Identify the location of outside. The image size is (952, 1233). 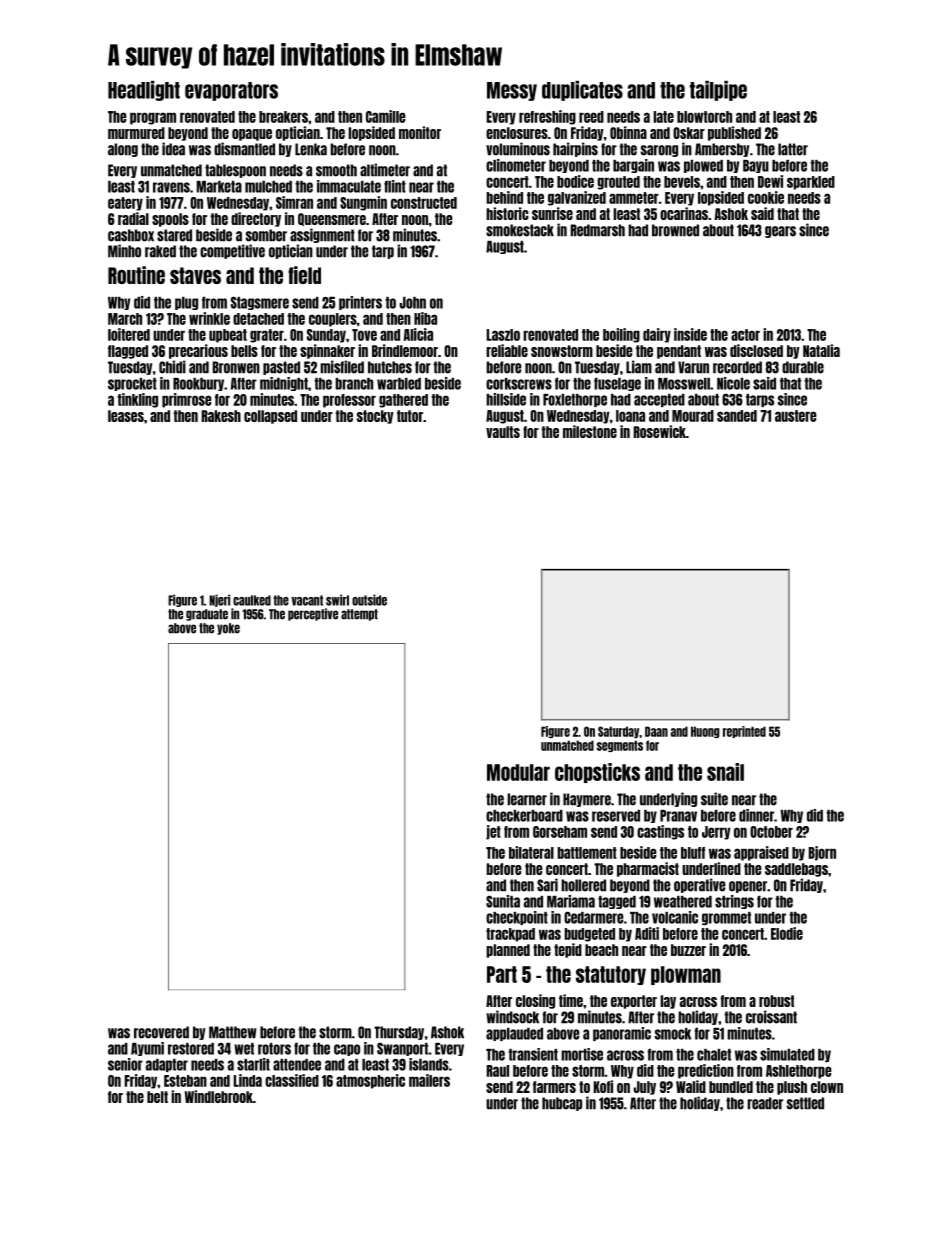
(369, 600).
